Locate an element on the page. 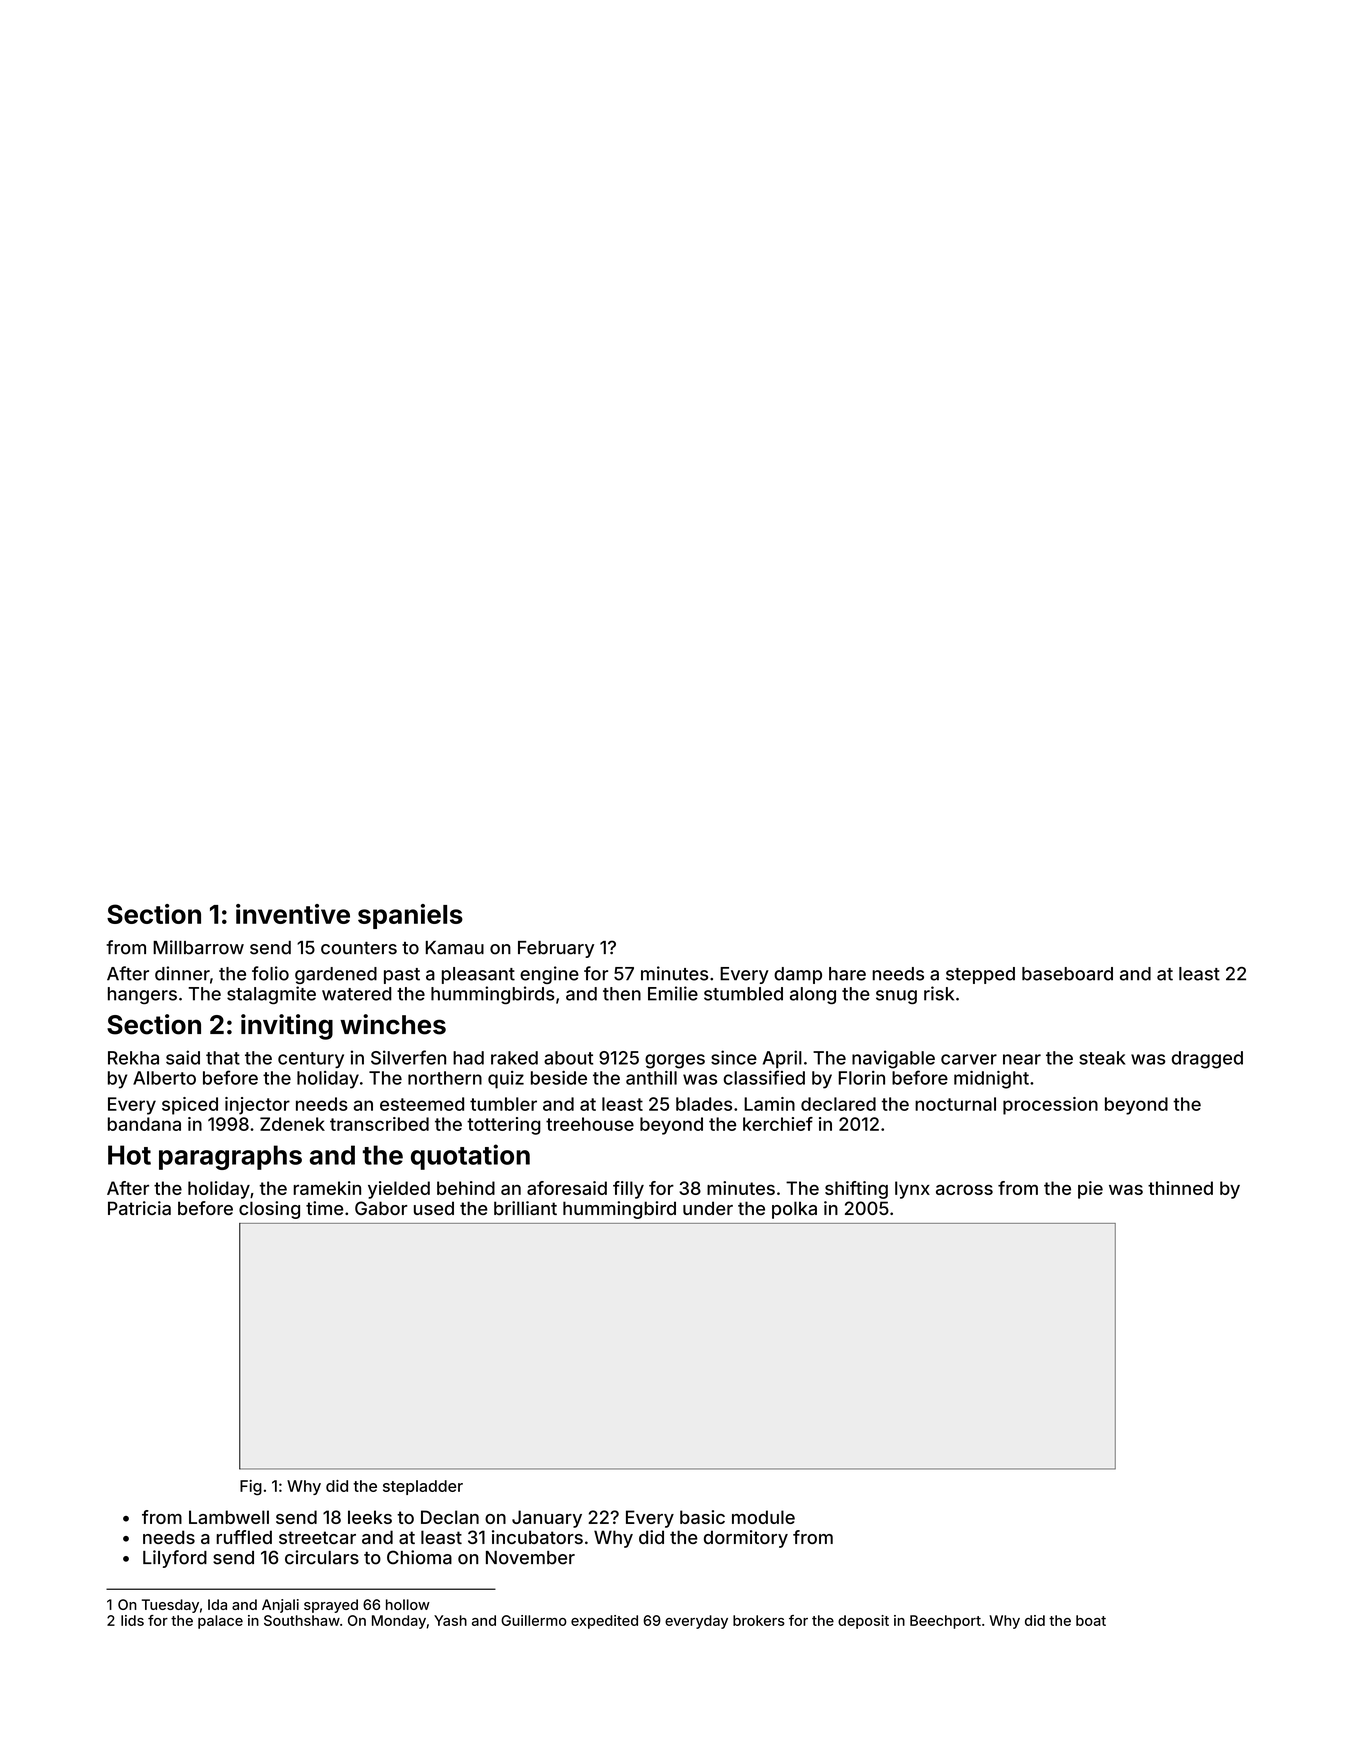 This image has width=1355, height=1753. dormitory is located at coordinates (746, 1539).
